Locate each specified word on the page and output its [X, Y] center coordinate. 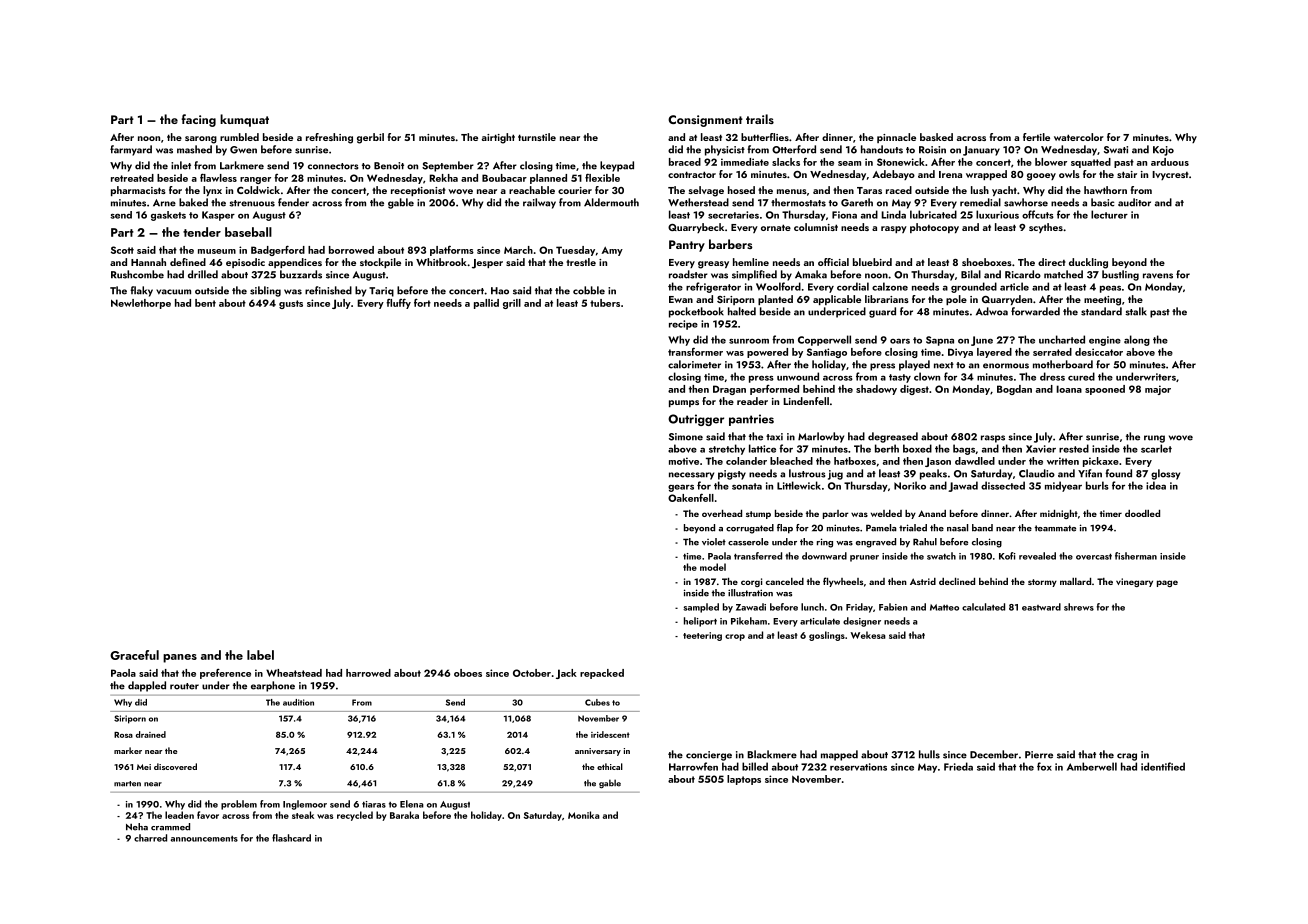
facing [198, 120]
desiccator [1099, 352]
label [260, 655]
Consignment [705, 121]
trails [760, 119]
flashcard [291, 838]
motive [684, 461]
